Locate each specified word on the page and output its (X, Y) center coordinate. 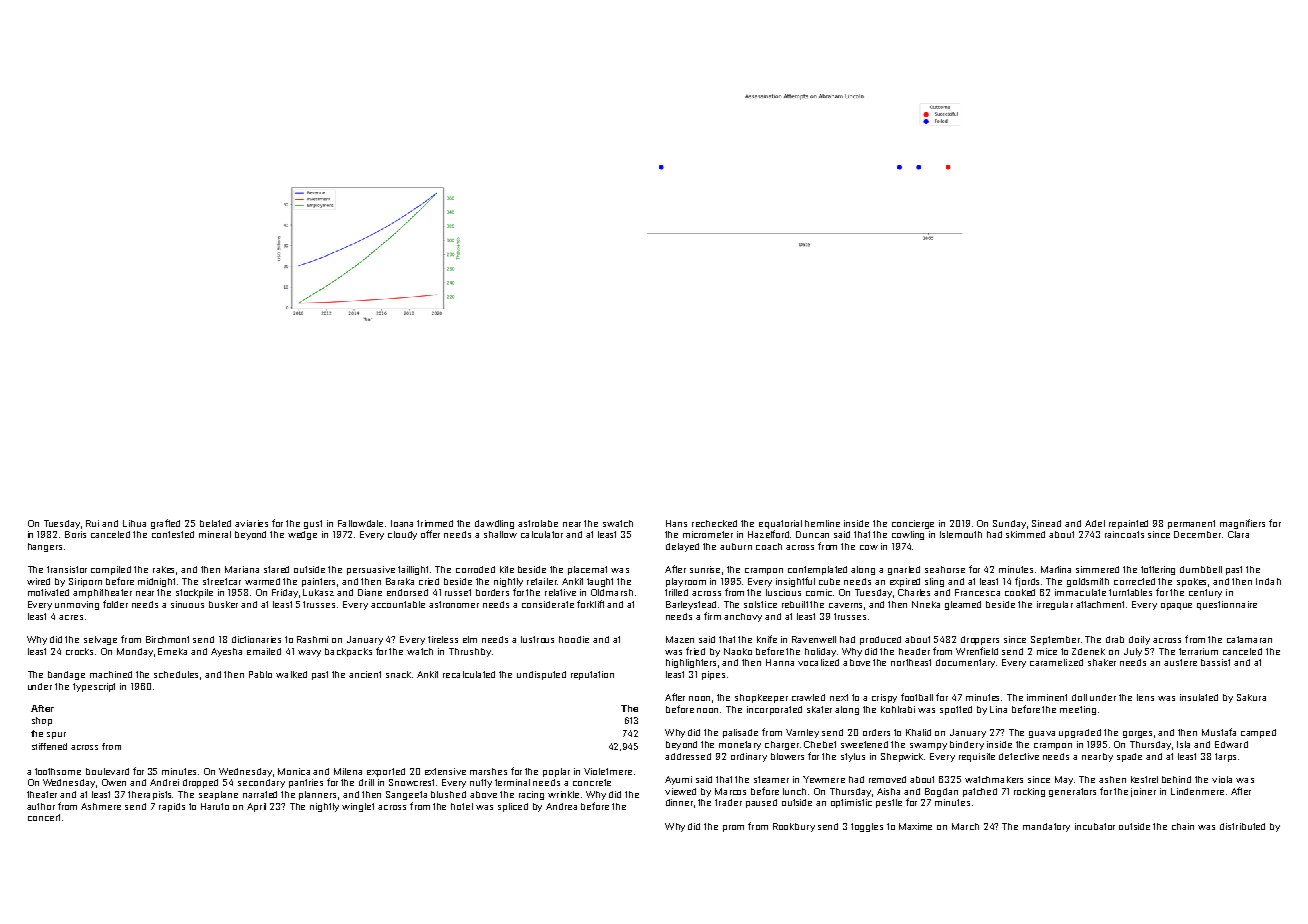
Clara (1238, 534)
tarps (1225, 757)
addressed (688, 756)
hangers (45, 547)
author (41, 806)
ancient (365, 674)
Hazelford (768, 534)
